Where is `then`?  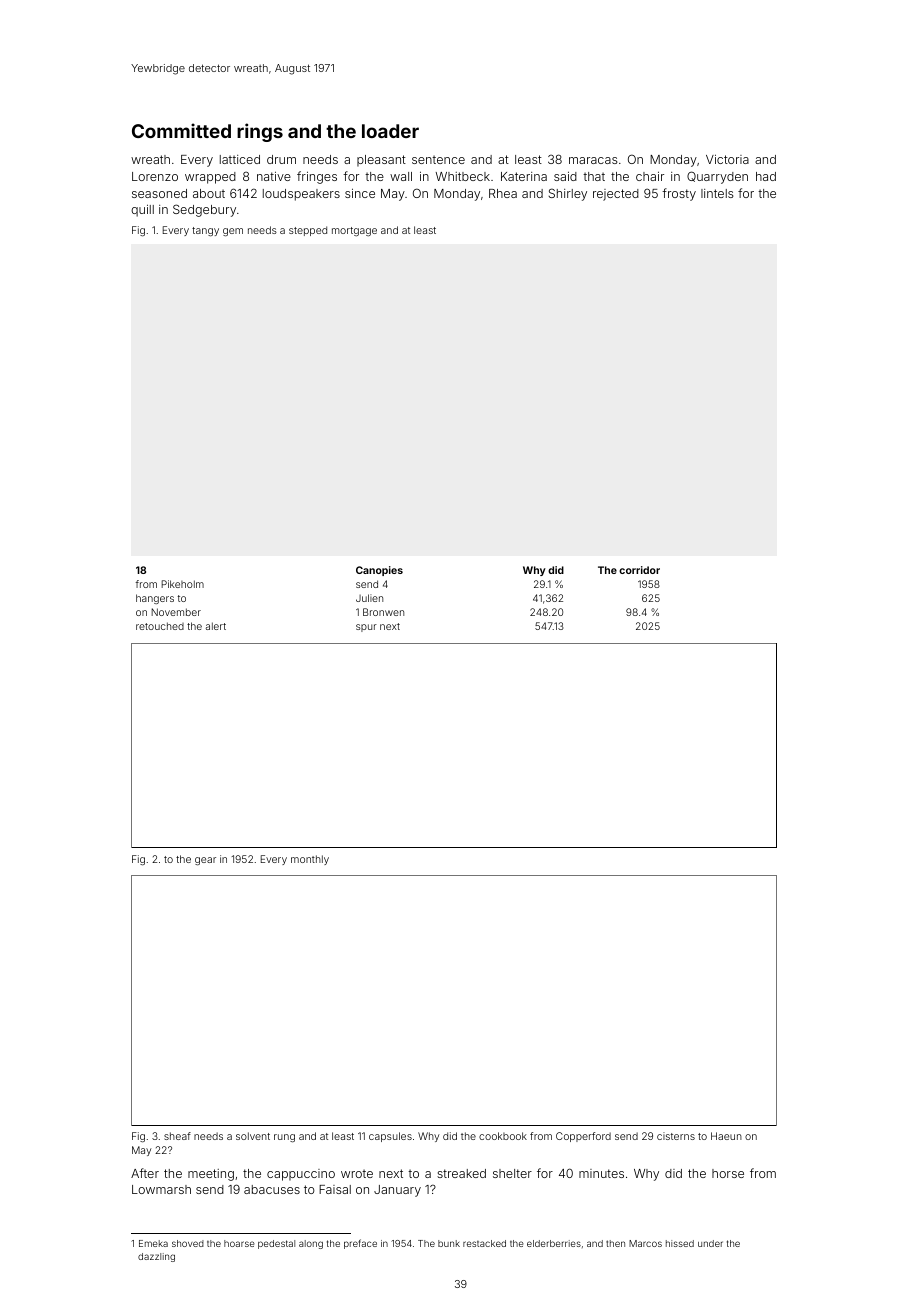
then is located at coordinates (615, 1243).
